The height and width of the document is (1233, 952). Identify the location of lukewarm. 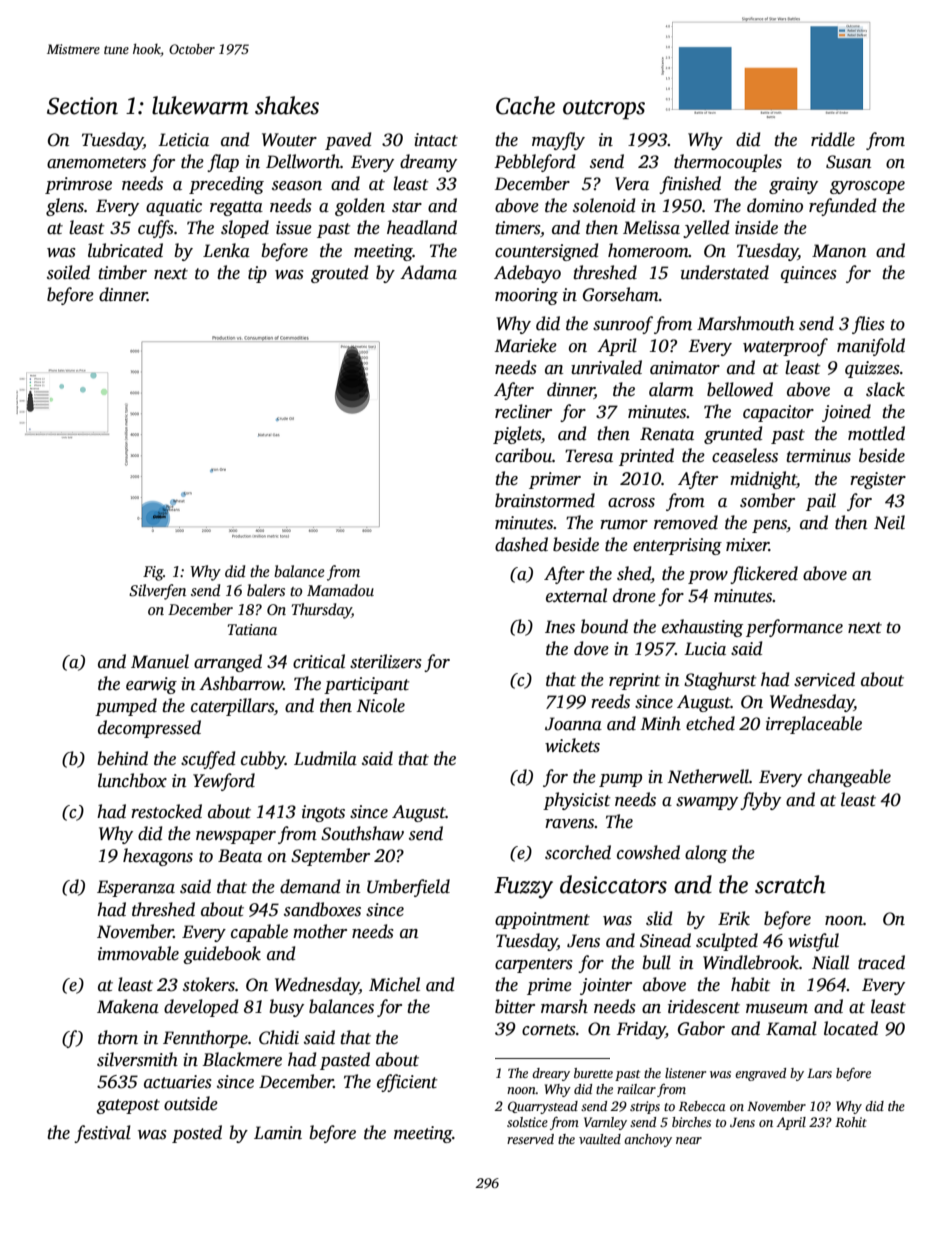
(200, 105).
